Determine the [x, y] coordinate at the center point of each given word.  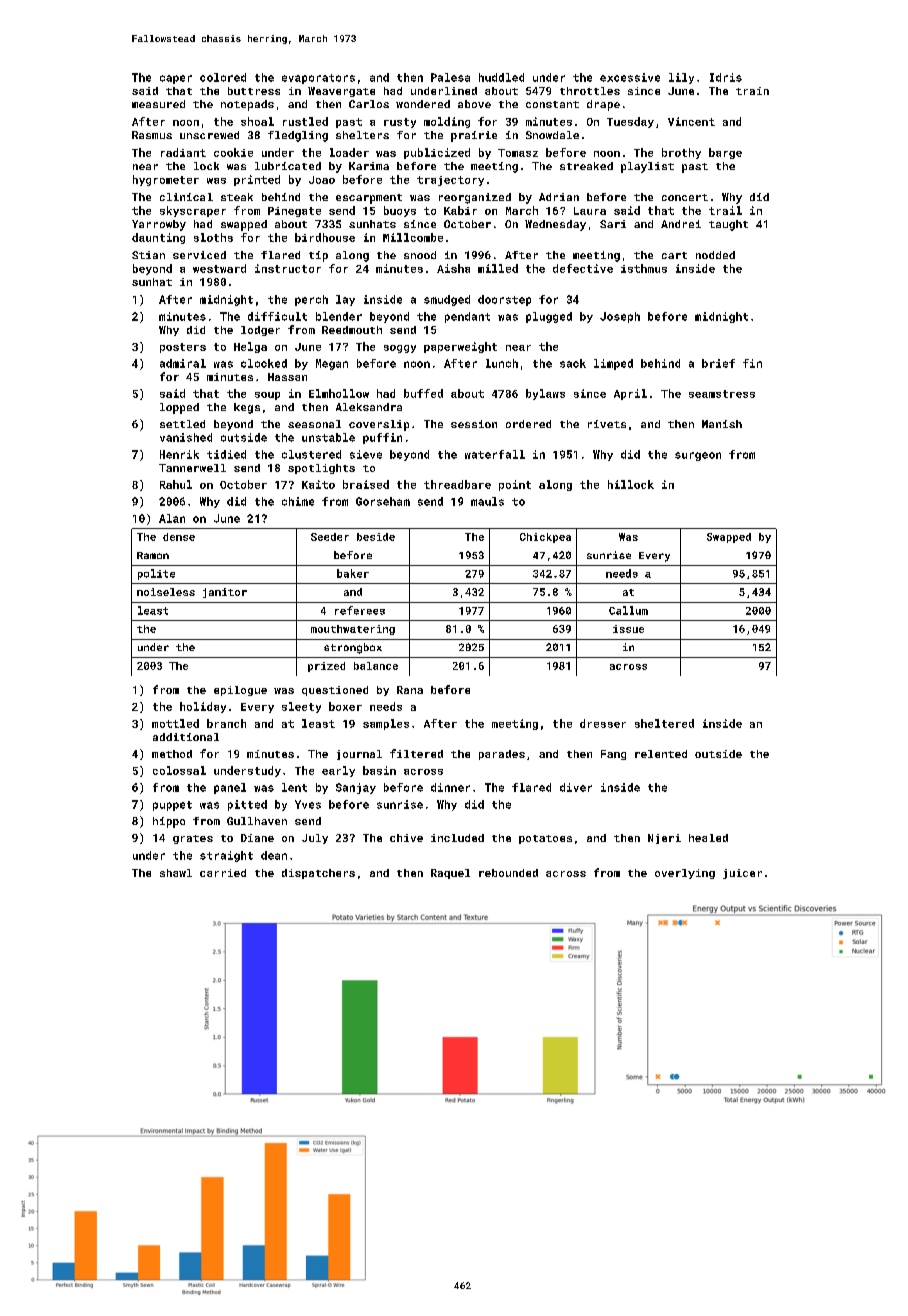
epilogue [240, 691]
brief [718, 363]
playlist [647, 167]
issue [628, 629]
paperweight [460, 347]
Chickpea [545, 538]
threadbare [457, 484]
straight [226, 856]
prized [326, 667]
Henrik [179, 454]
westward [219, 268]
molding [447, 122]
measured [158, 104]
